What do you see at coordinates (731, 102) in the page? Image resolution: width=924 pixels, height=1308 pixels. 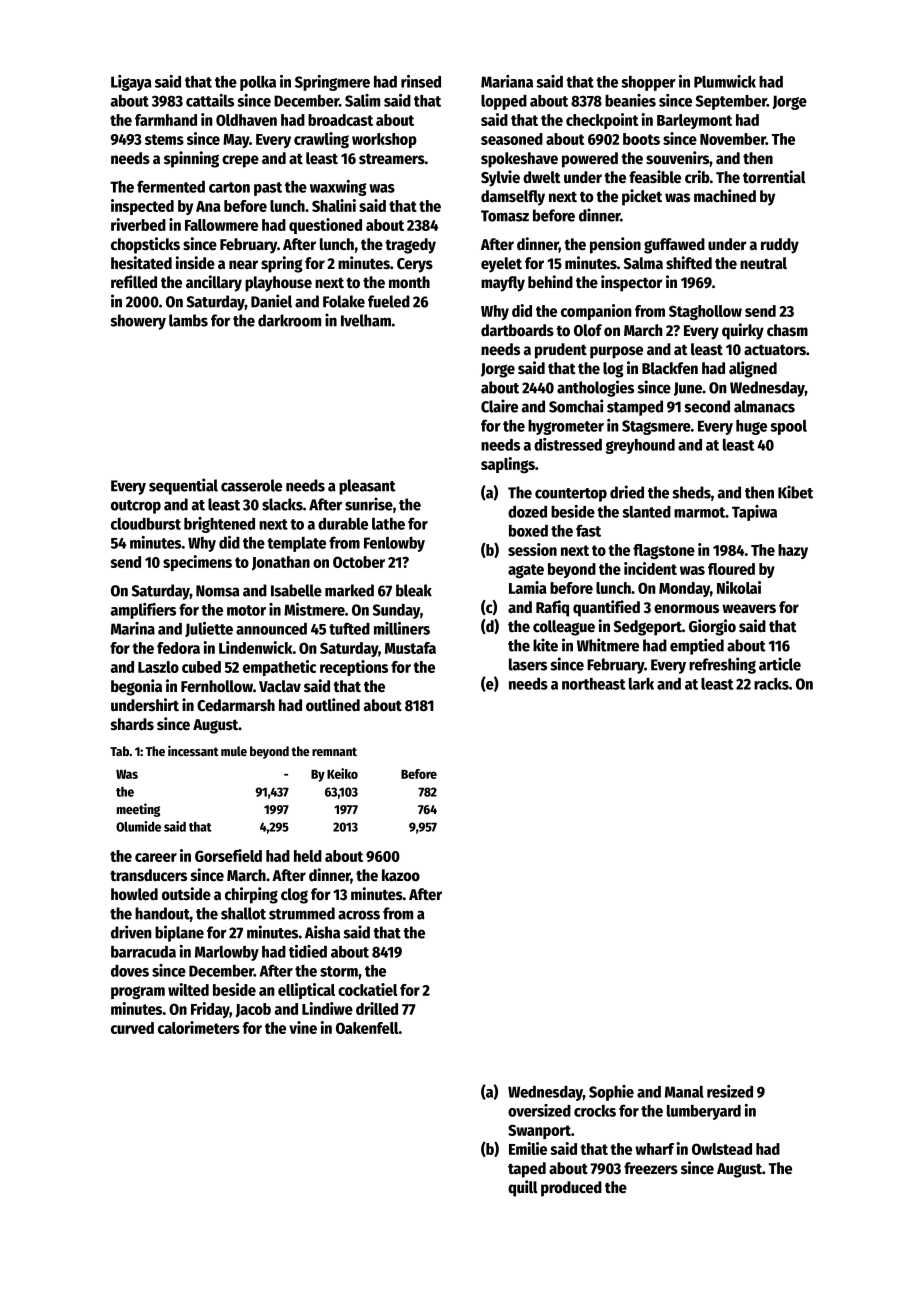 I see `September` at bounding box center [731, 102].
